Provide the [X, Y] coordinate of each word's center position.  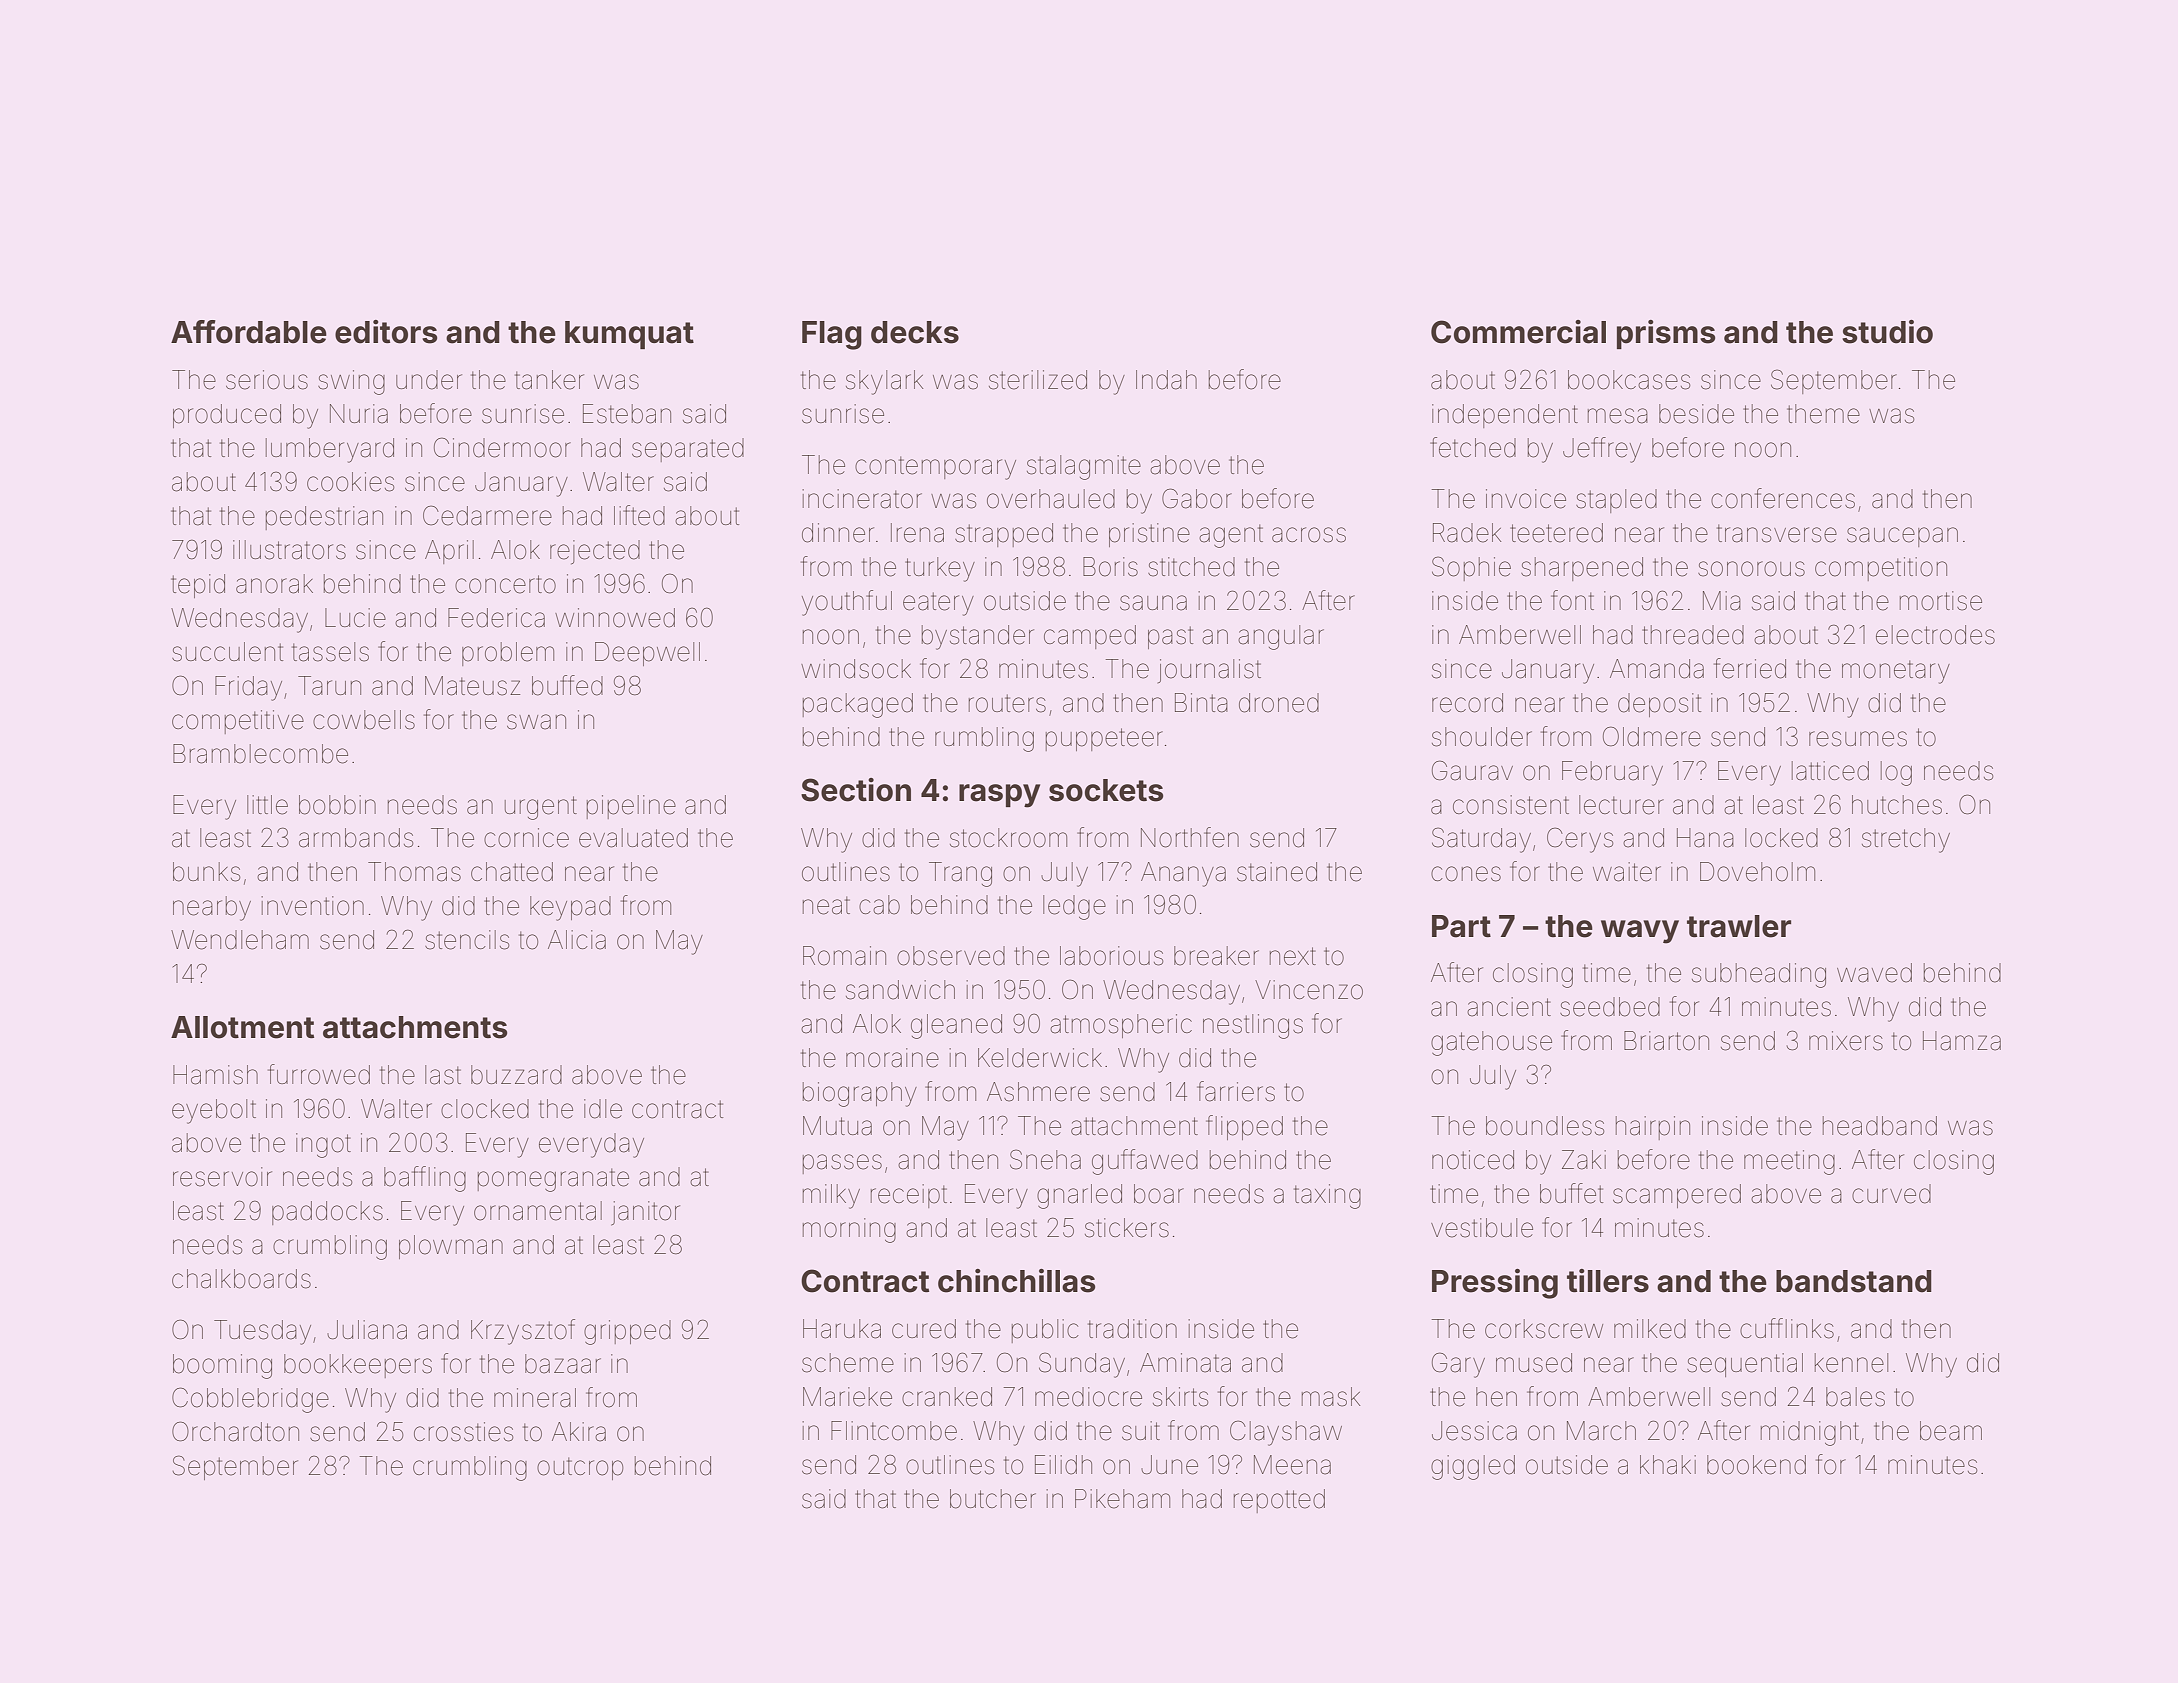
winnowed [615, 618]
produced [227, 416]
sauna [1153, 603]
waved [1874, 973]
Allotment [242, 1027]
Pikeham [1122, 1499]
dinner [838, 533]
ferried [1750, 668]
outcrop [580, 1468]
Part [1461, 926]
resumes [1858, 739]
